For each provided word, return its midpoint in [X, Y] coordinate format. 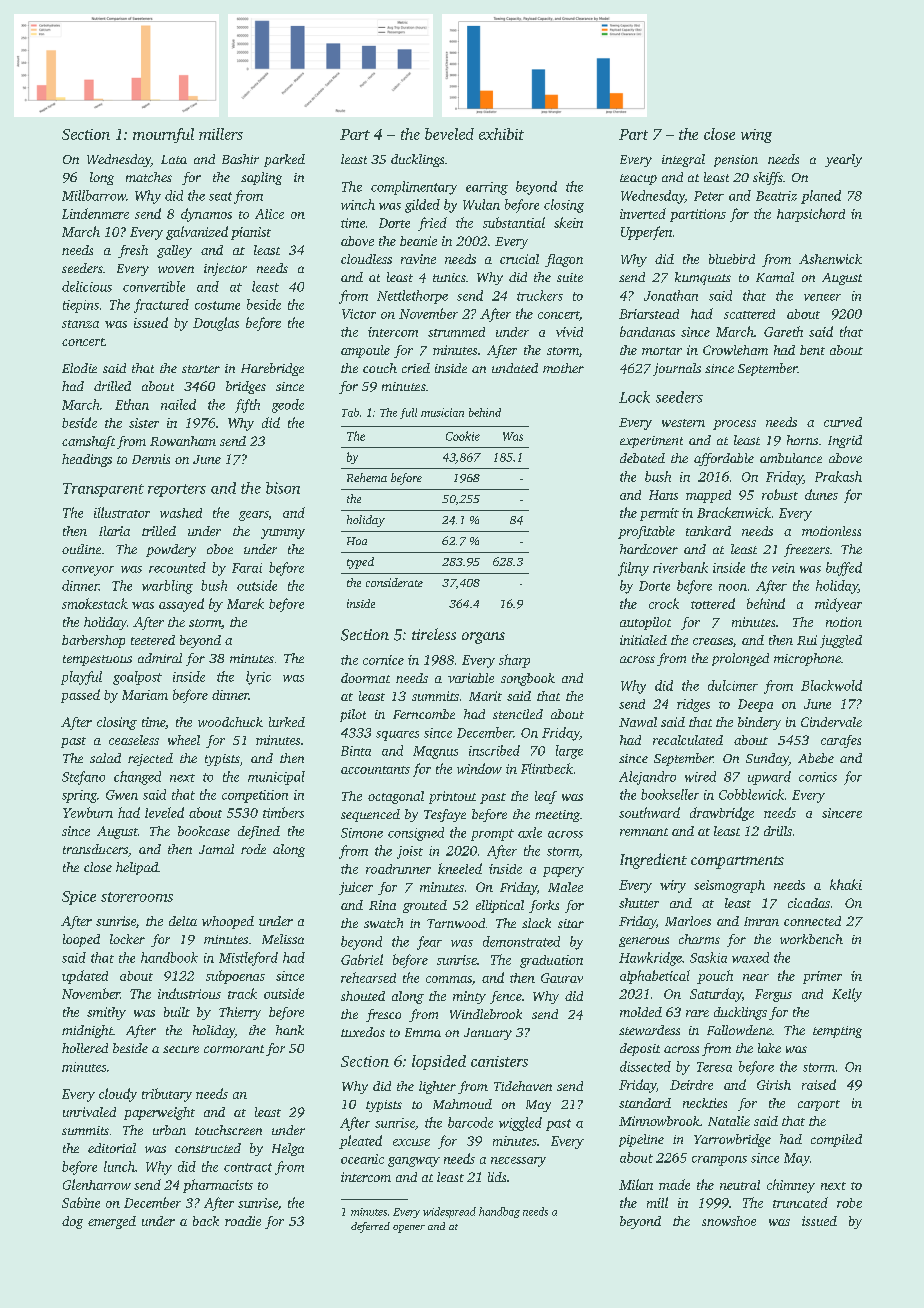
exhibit [501, 134]
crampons [719, 1161]
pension [736, 161]
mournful [163, 135]
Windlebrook [486, 1014]
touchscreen [228, 1130]
